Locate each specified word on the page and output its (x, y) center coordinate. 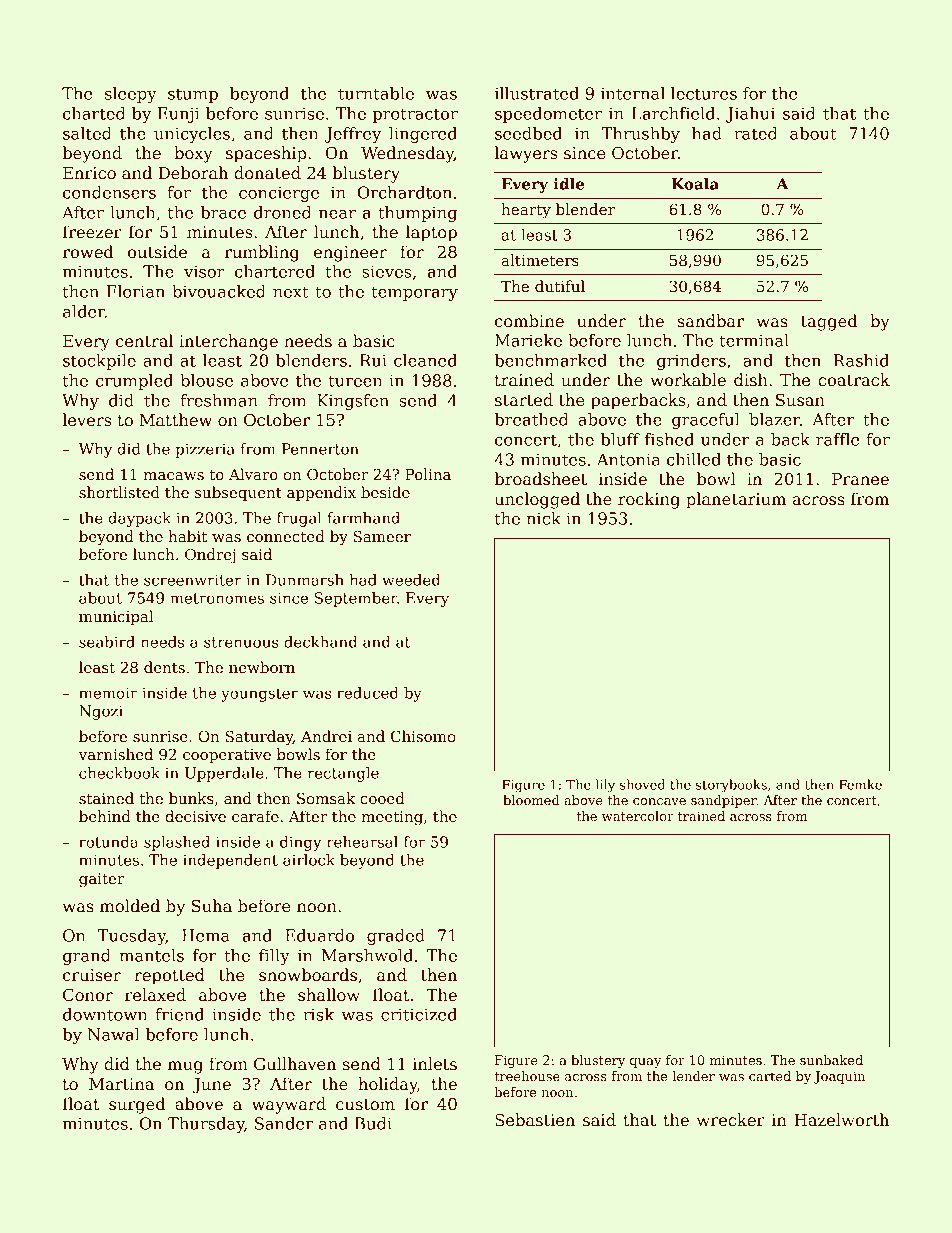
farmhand (363, 518)
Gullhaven (295, 1064)
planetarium (736, 500)
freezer (92, 232)
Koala (695, 184)
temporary (414, 293)
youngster (259, 695)
